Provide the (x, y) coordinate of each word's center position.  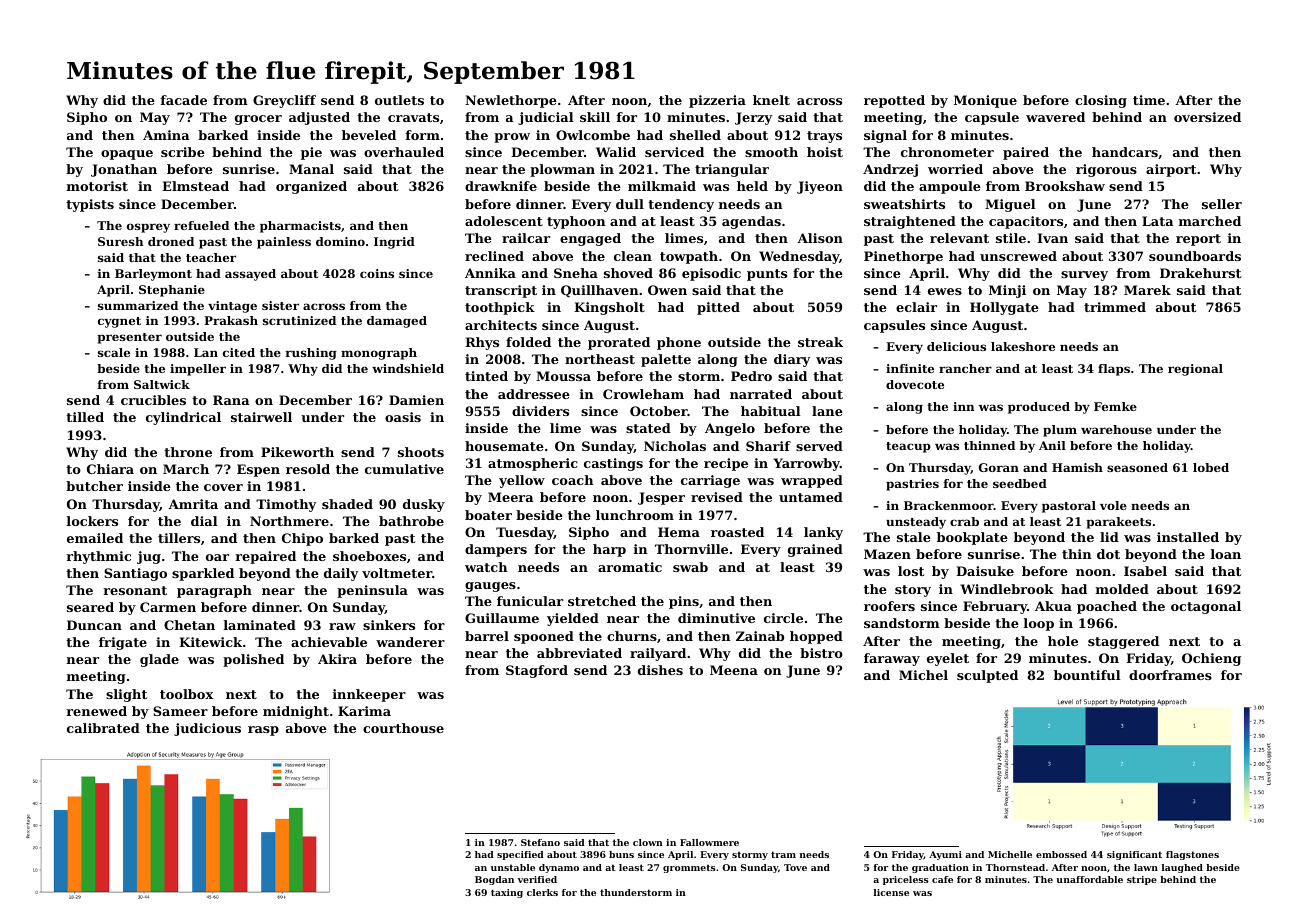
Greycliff (284, 101)
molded (1122, 589)
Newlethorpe (511, 101)
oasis (403, 417)
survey (1084, 276)
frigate (123, 643)
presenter (129, 338)
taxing (507, 893)
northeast (600, 359)
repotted (894, 101)
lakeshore (1023, 346)
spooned (544, 637)
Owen (667, 290)
